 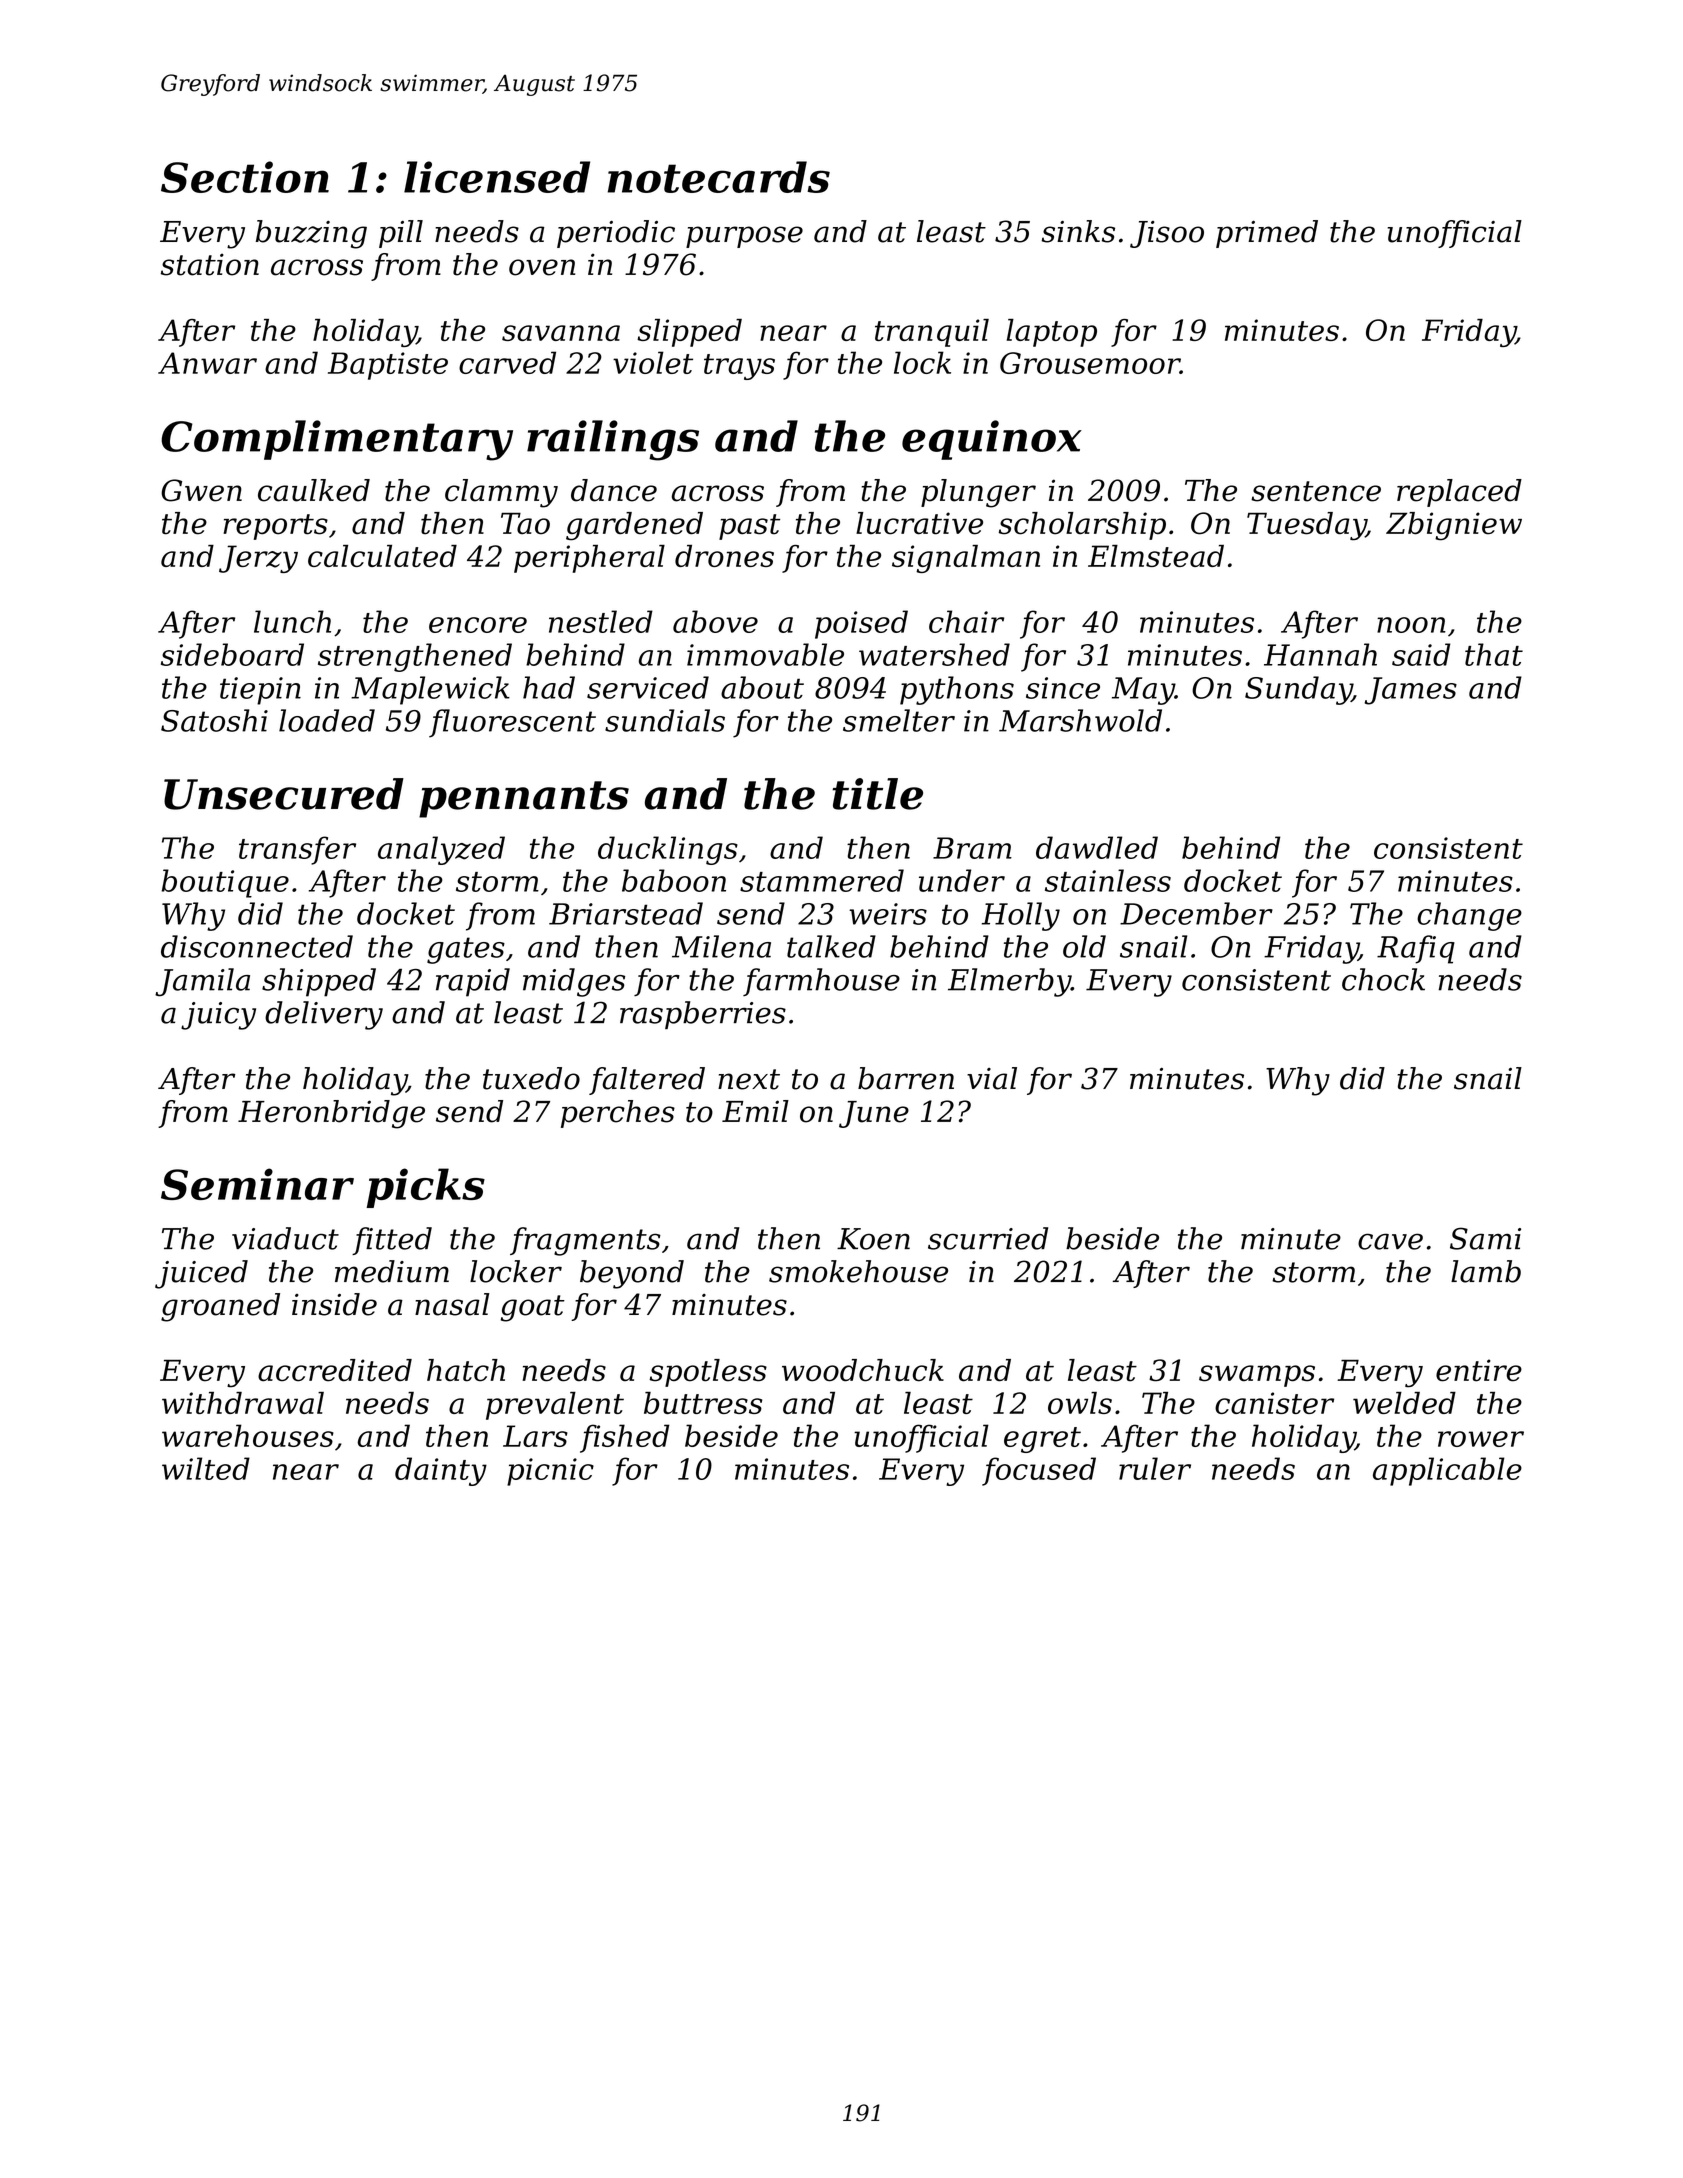 I want to click on Satoshi, so click(x=214, y=720).
